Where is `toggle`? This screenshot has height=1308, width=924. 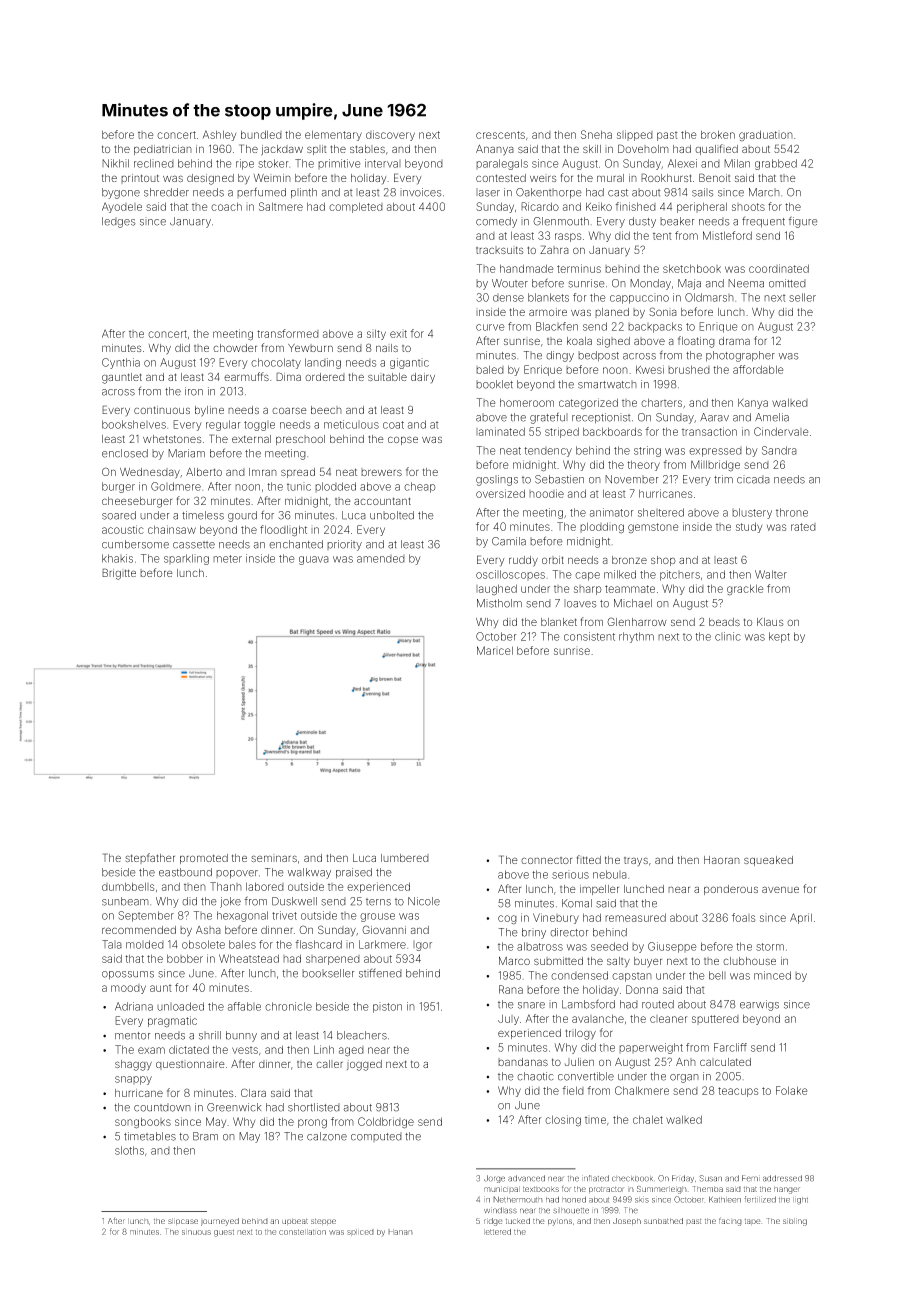
toggle is located at coordinates (259, 426).
